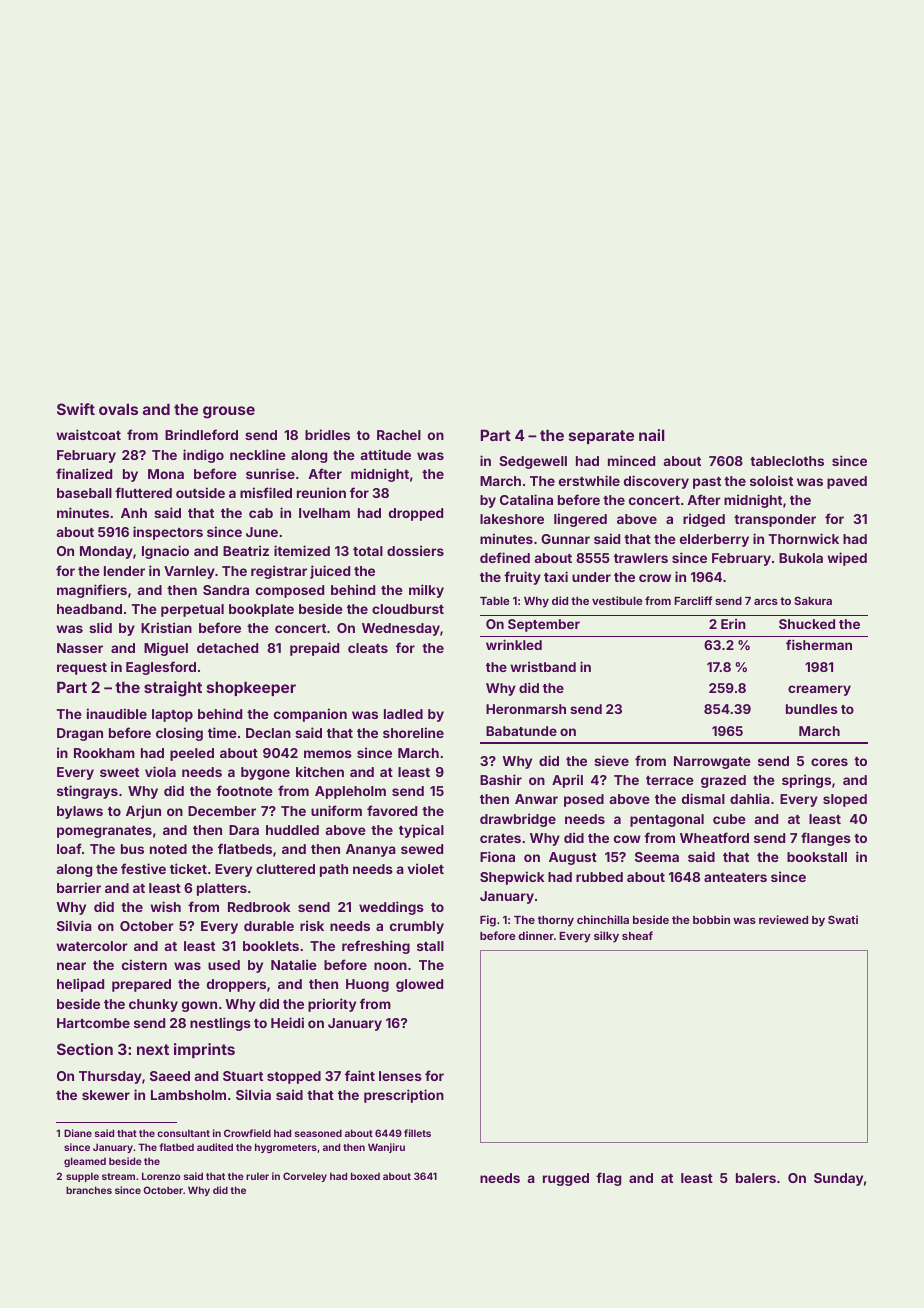 The height and width of the page is (1308, 924). I want to click on reviewed, so click(783, 919).
